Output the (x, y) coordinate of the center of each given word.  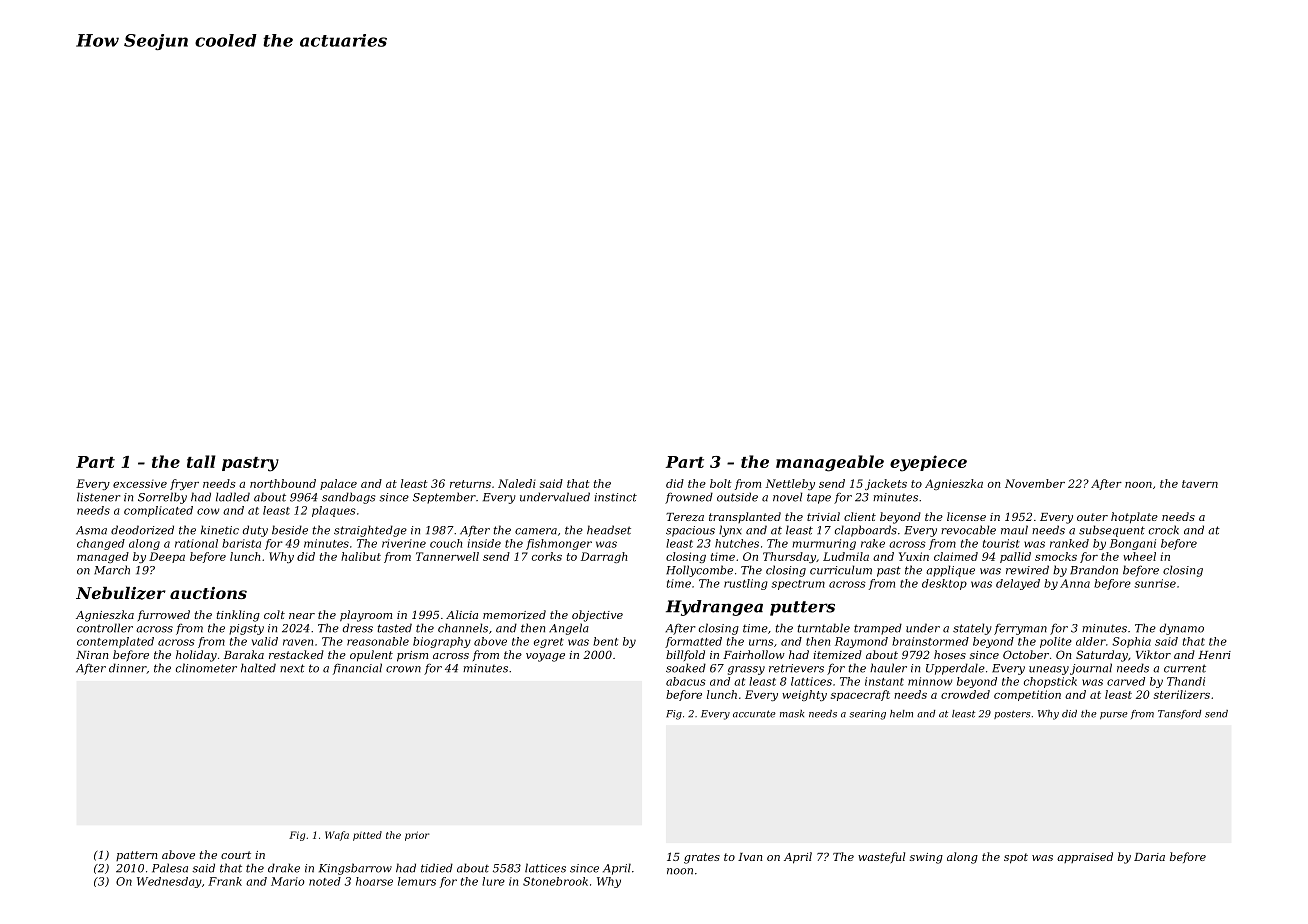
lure (493, 881)
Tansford (1179, 714)
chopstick (1050, 682)
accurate (754, 714)
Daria (1149, 857)
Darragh (604, 557)
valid (265, 641)
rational (196, 543)
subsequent (1112, 531)
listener (98, 497)
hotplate (1134, 518)
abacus (686, 681)
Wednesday (169, 882)
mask (792, 714)
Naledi (516, 483)
